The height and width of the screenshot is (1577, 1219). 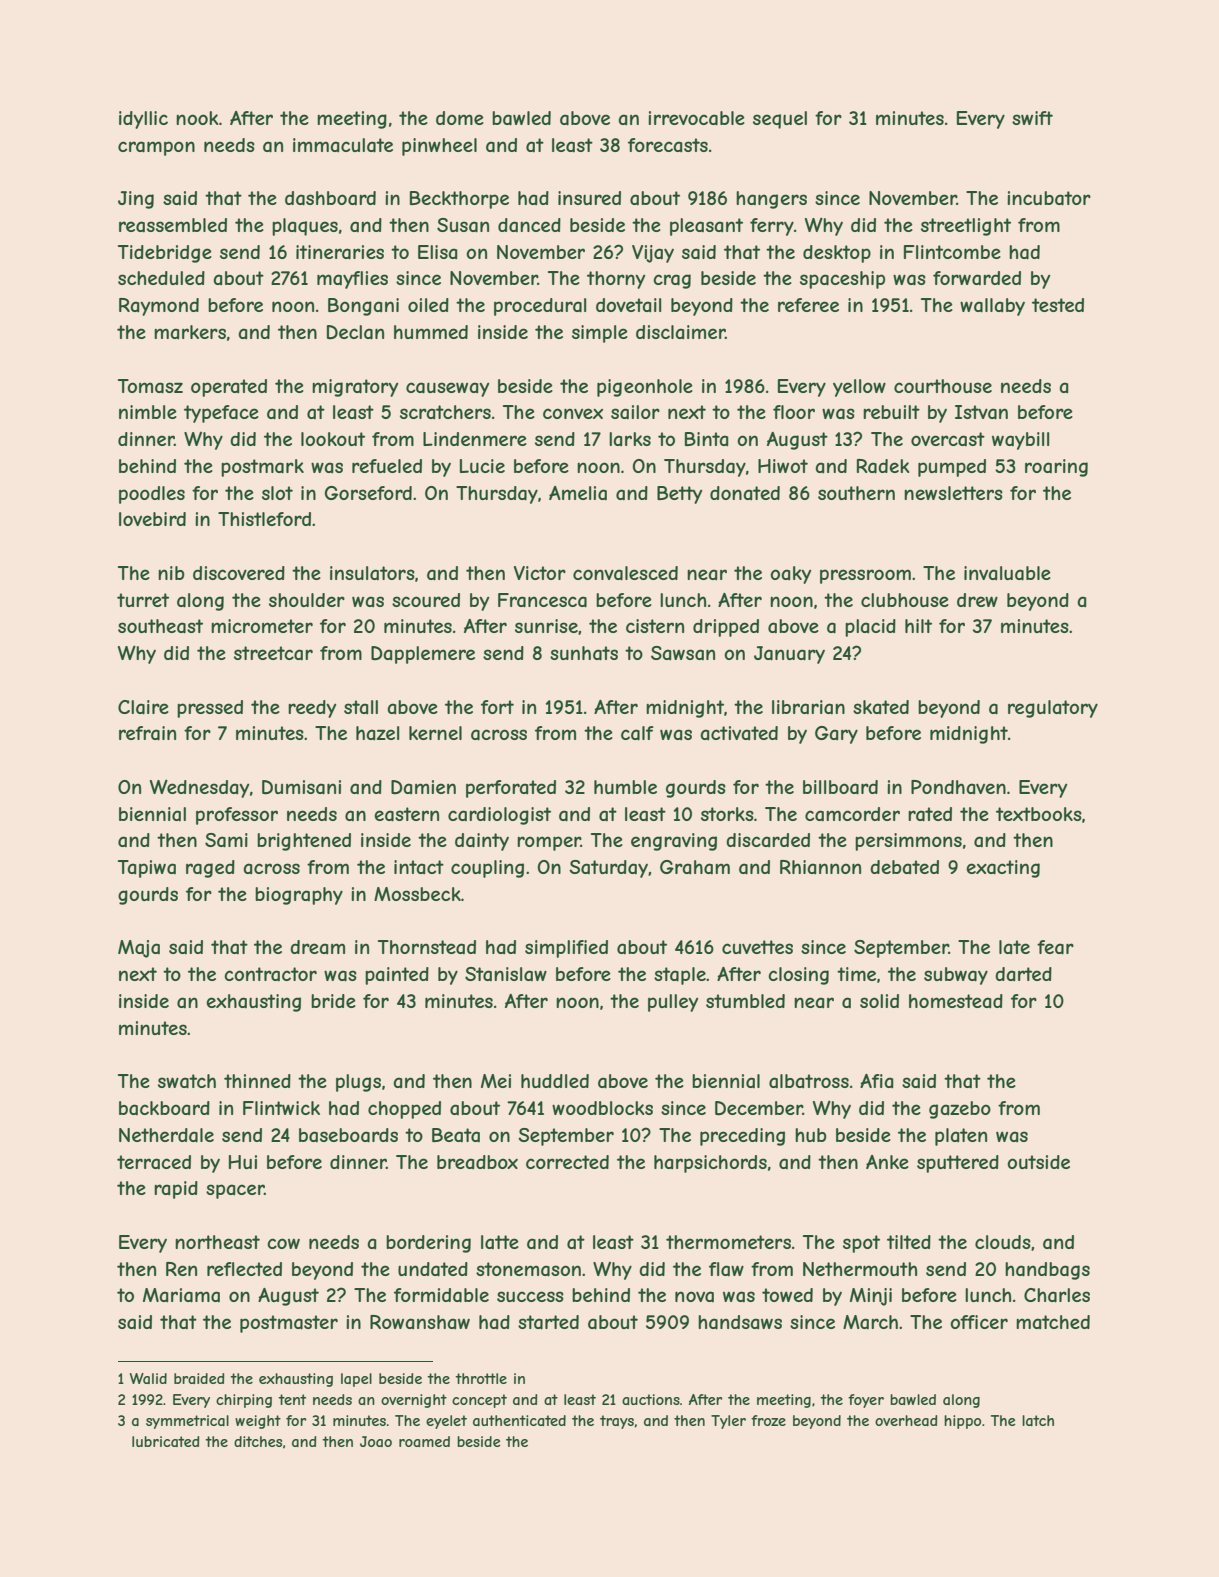 What do you see at coordinates (695, 867) in the screenshot?
I see `Graham` at bounding box center [695, 867].
